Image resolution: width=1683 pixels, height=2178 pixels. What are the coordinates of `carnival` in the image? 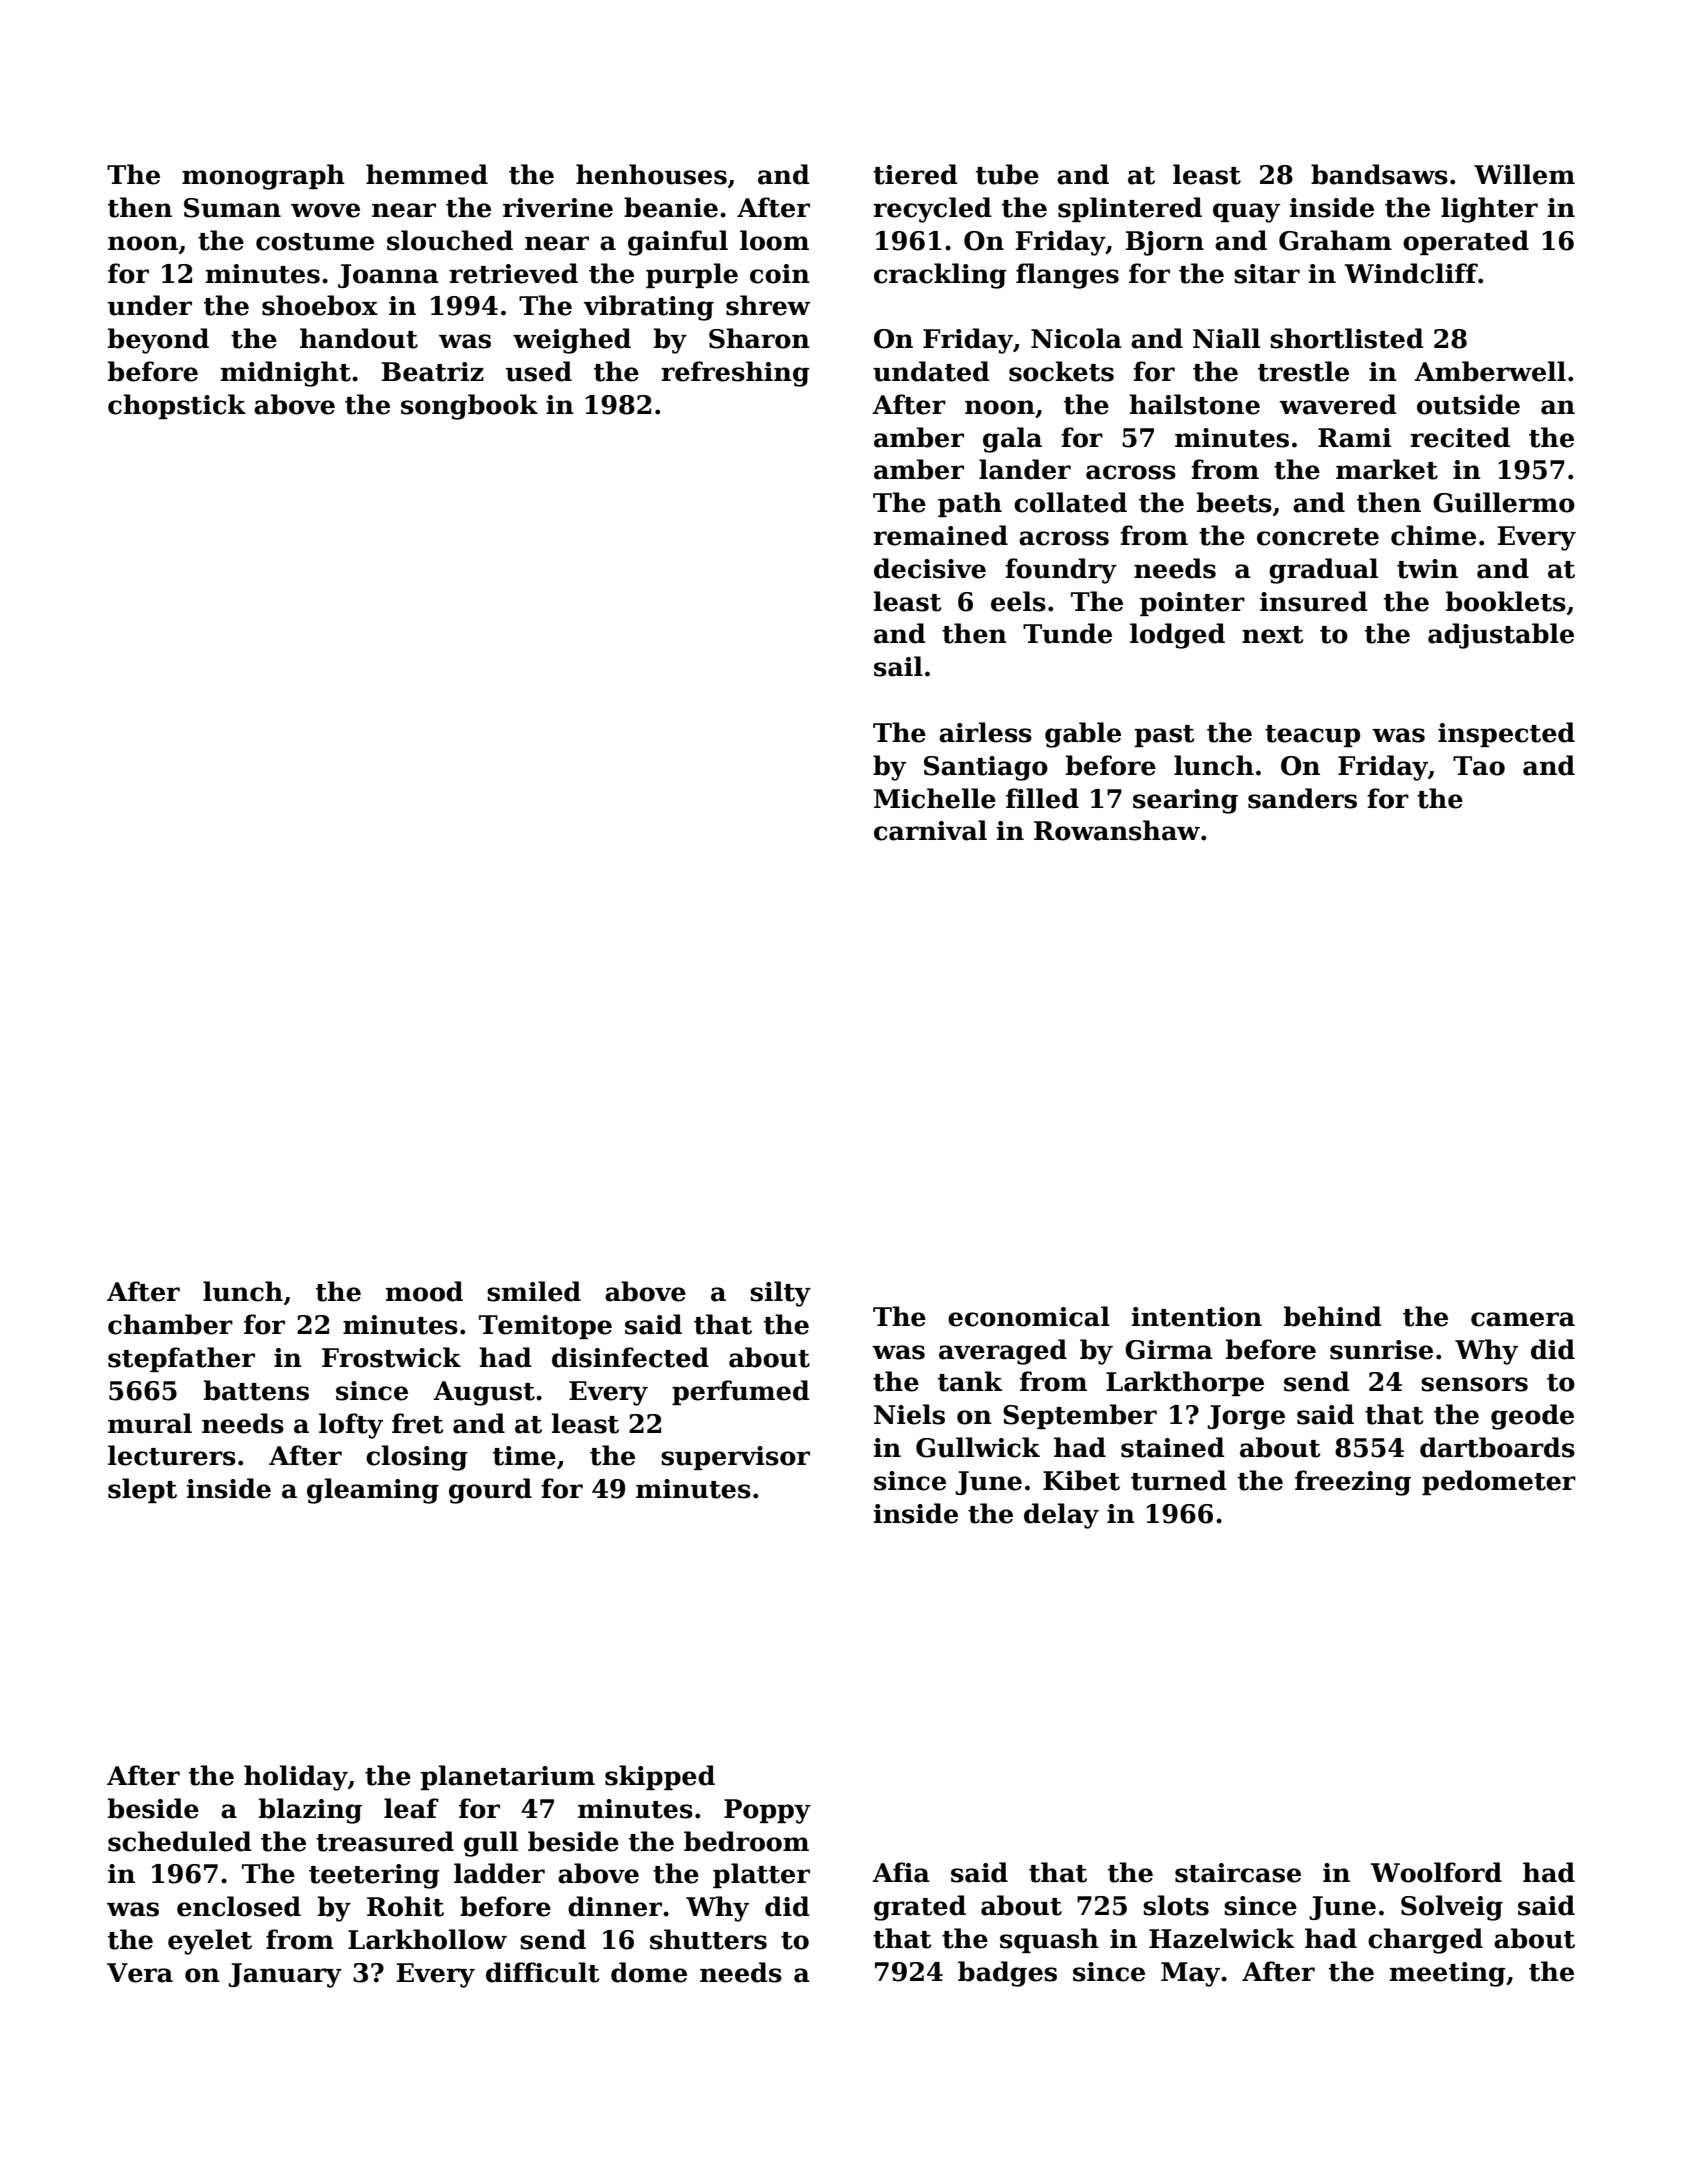 It's located at (930, 830).
